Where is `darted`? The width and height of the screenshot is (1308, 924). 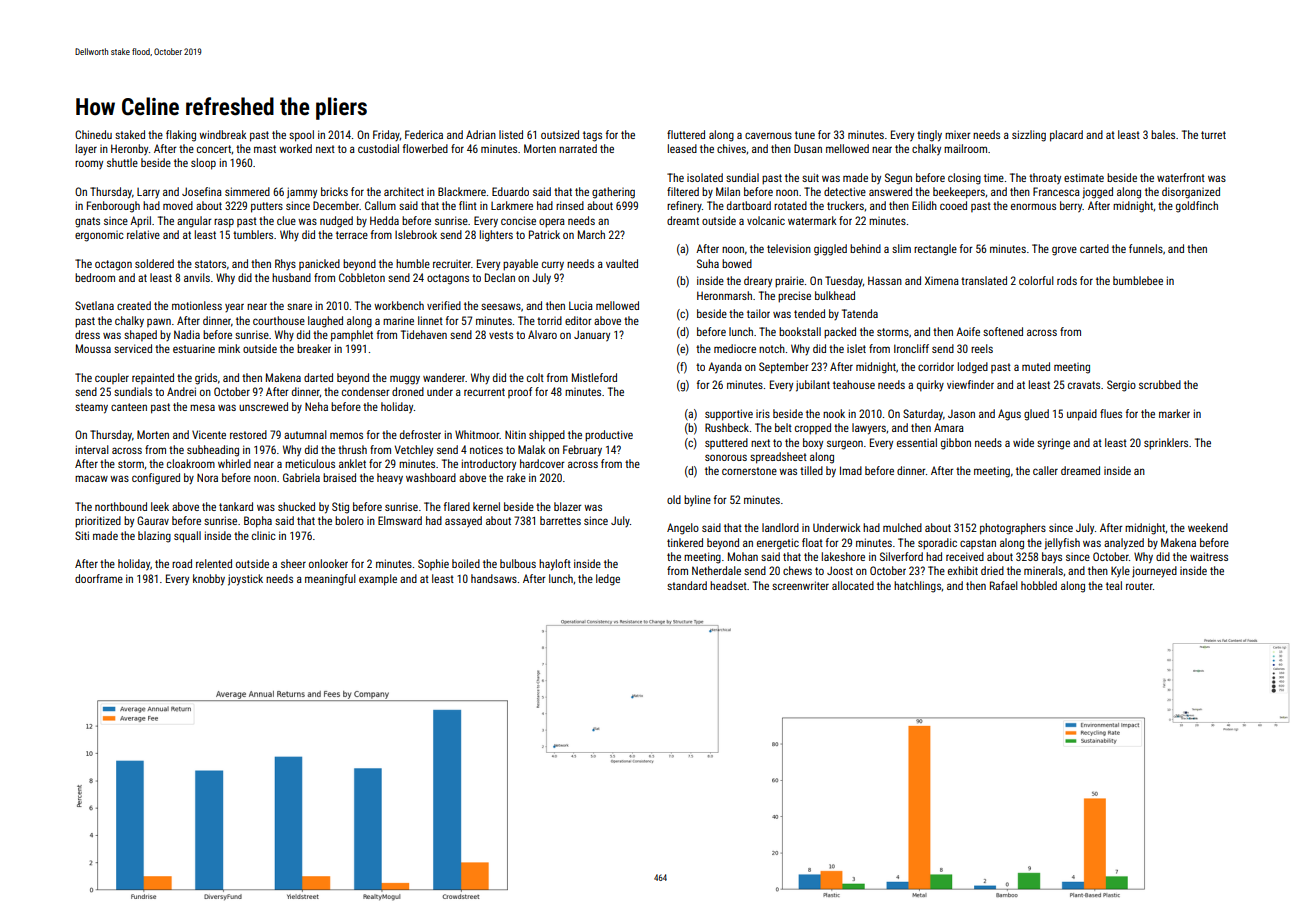 darted is located at coordinates (318, 377).
